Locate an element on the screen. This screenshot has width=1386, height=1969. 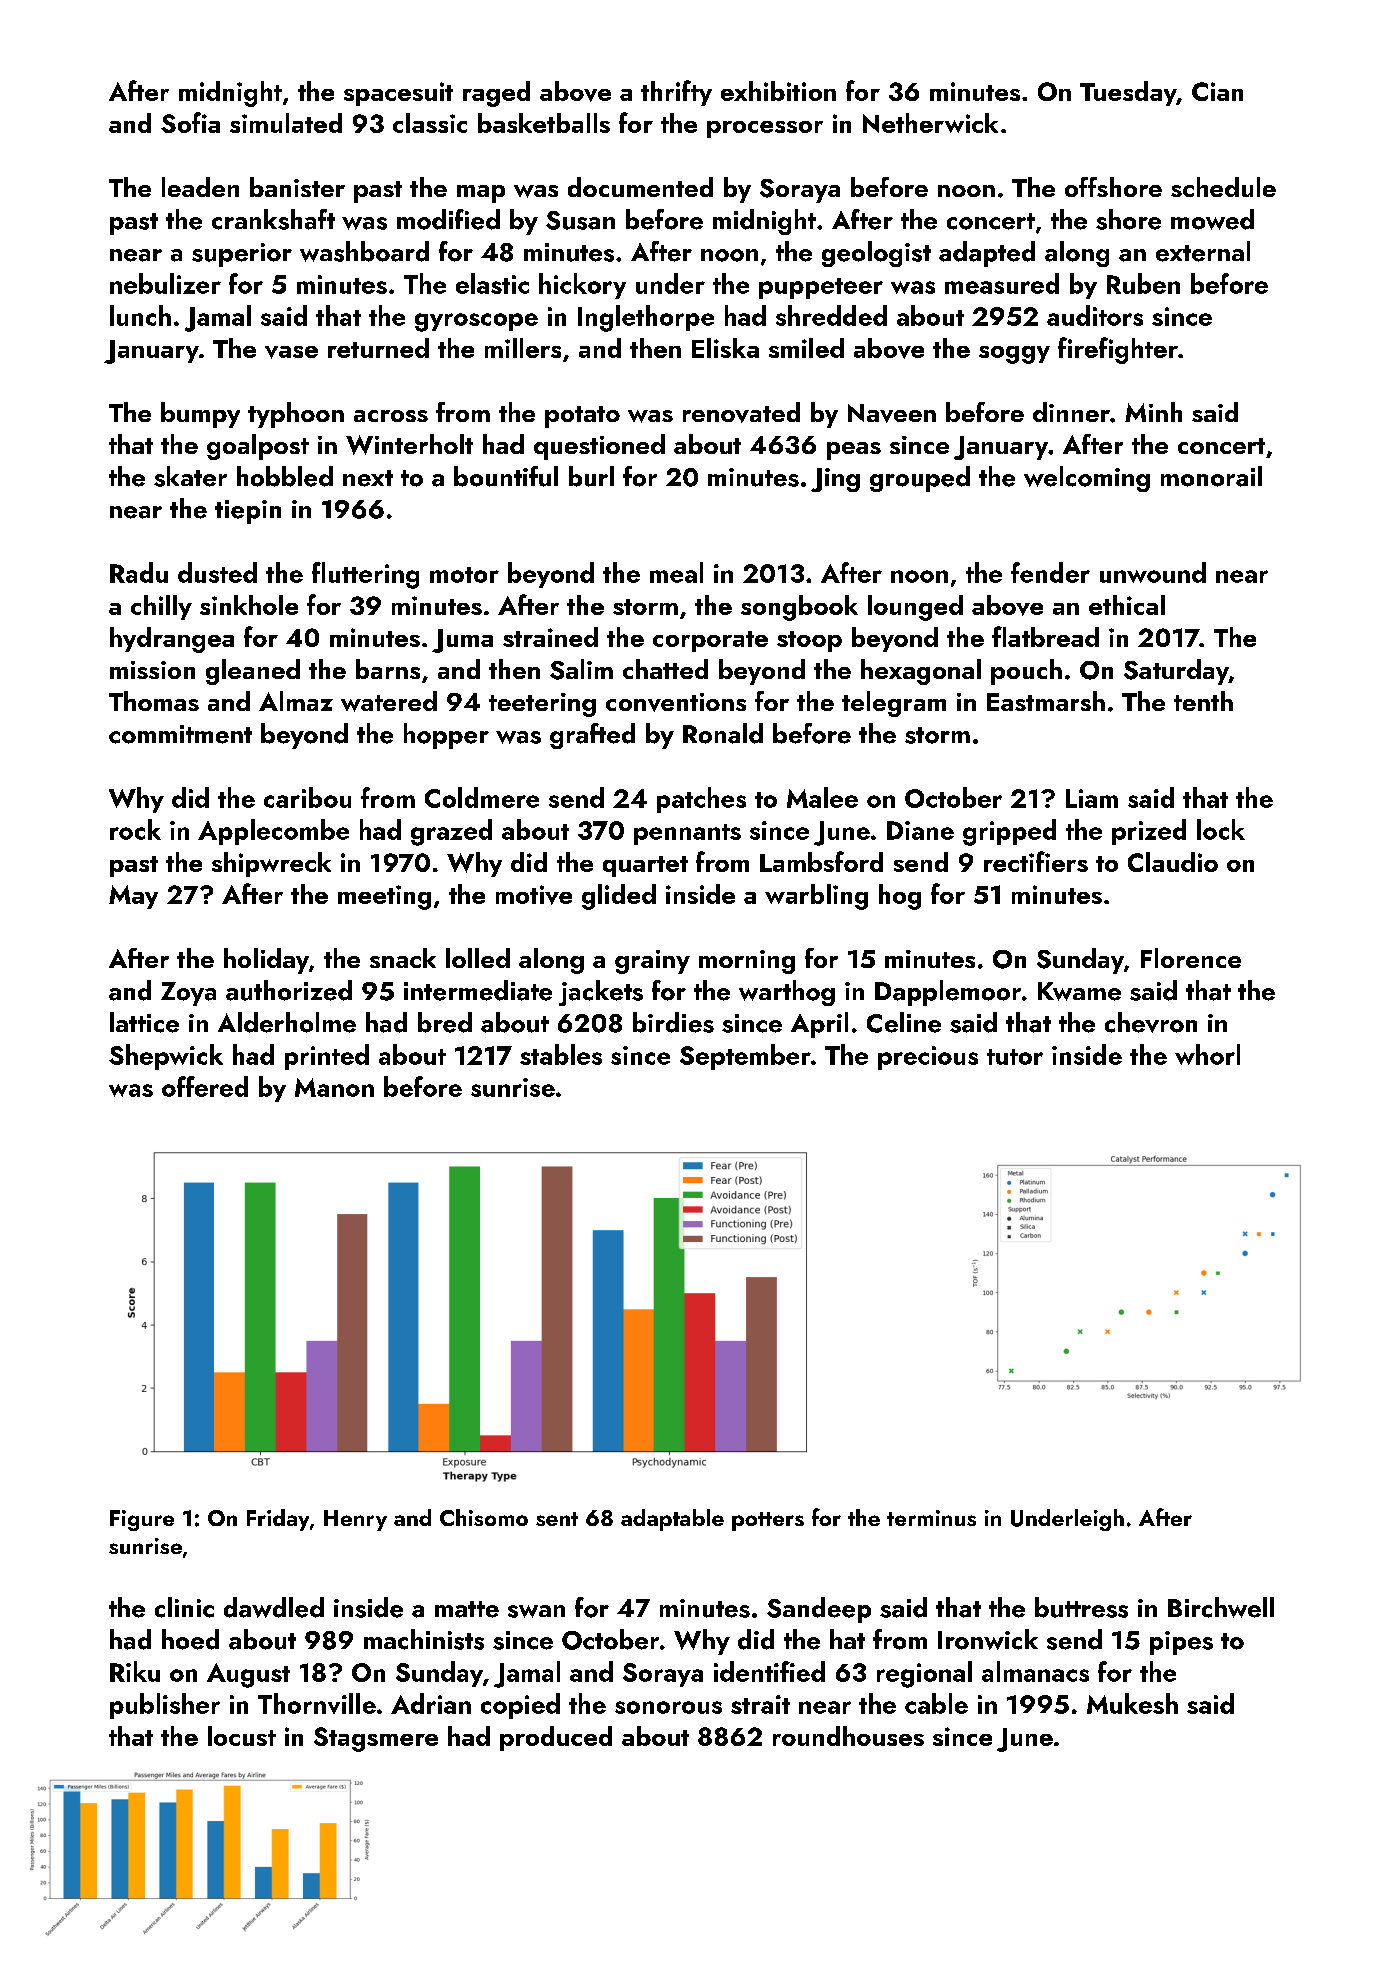
produced is located at coordinates (556, 1738).
